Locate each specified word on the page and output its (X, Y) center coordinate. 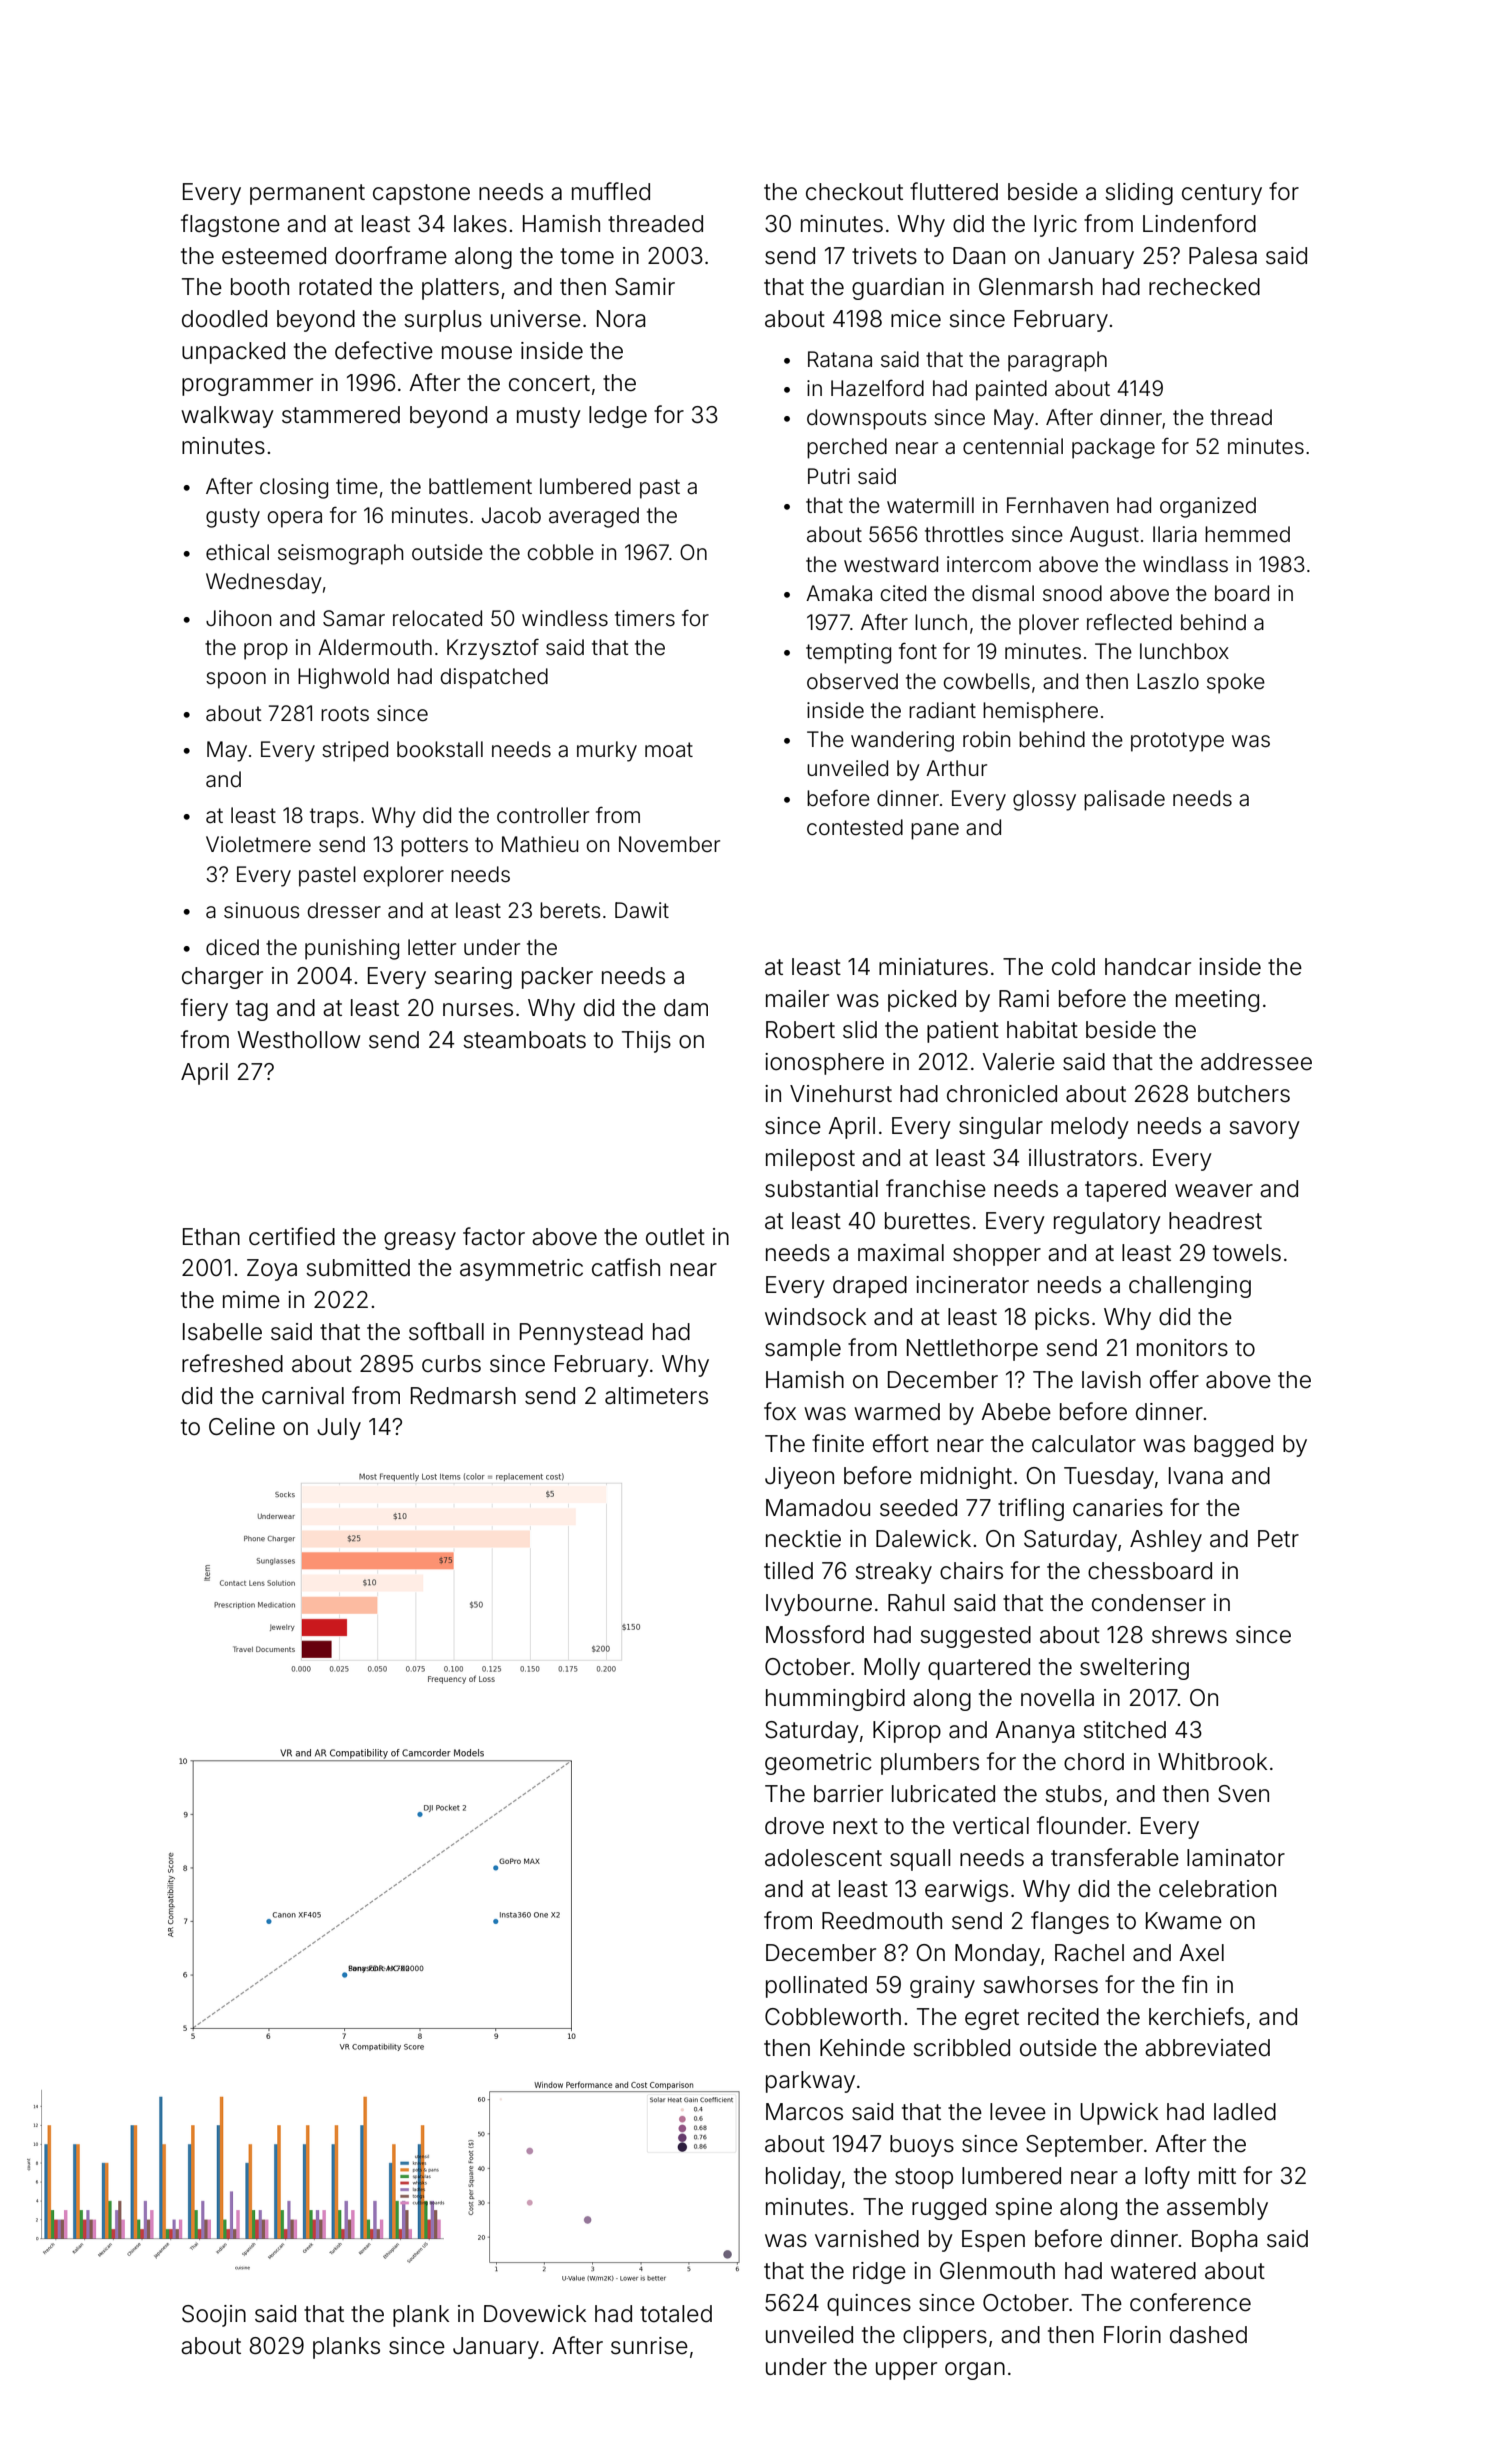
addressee (1256, 1062)
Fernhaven (1057, 505)
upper (906, 2371)
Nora (621, 319)
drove (794, 1826)
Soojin (214, 2316)
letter (432, 947)
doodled (224, 319)
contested (855, 827)
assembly (1217, 2209)
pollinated (816, 1987)
